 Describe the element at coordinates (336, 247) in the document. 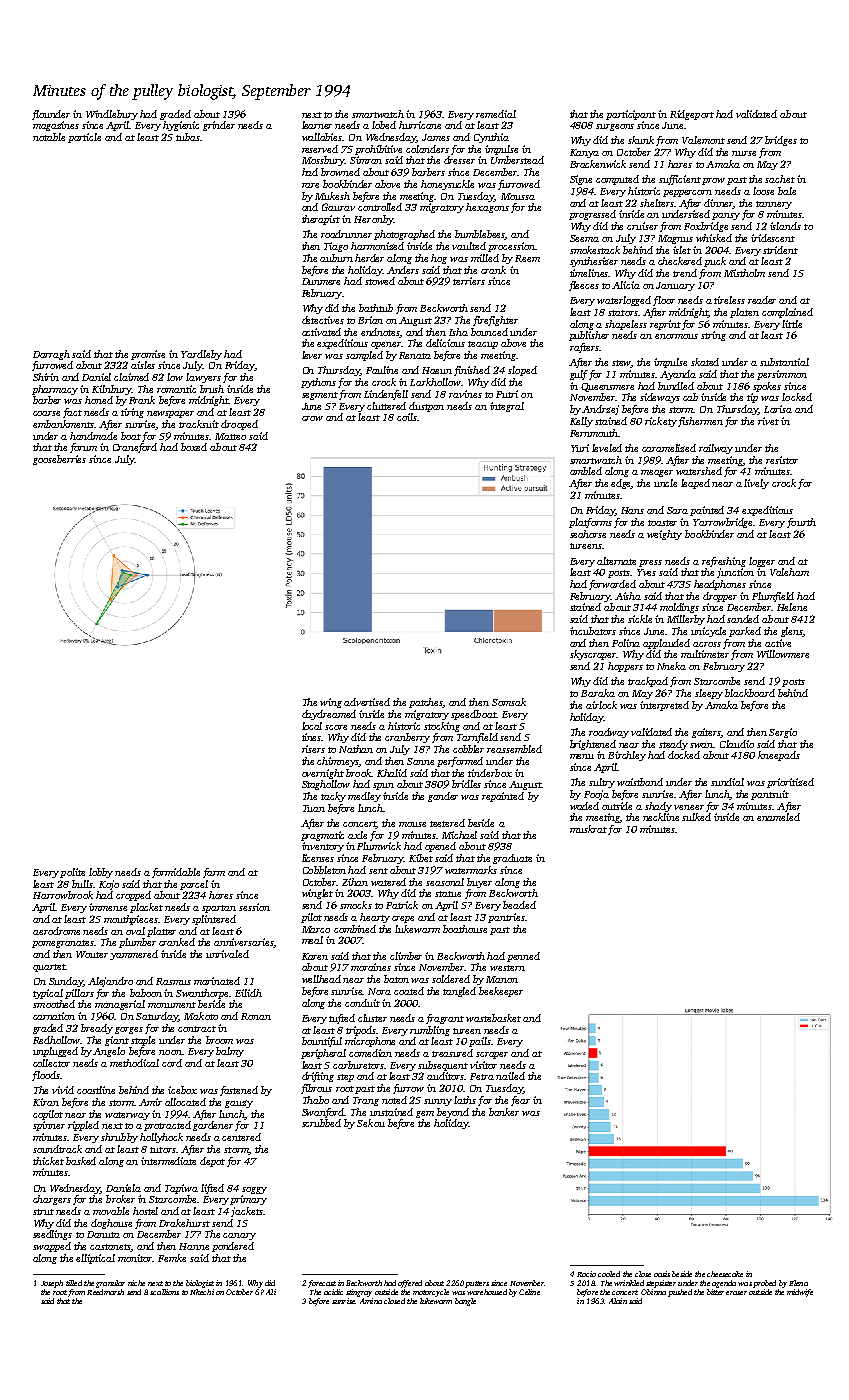

I see `Tiago` at that location.
